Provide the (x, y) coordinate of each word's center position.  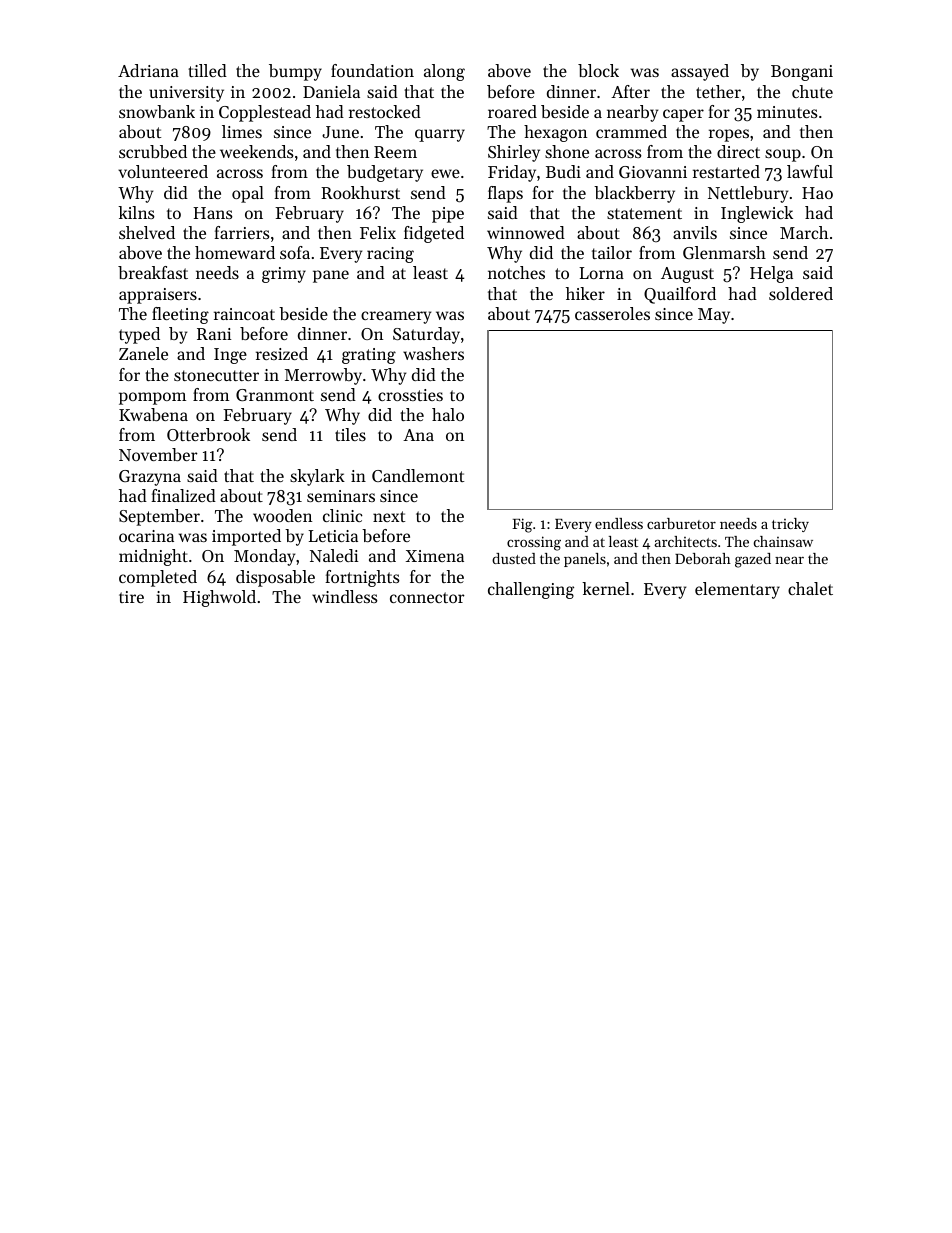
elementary (737, 590)
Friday (512, 173)
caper (683, 115)
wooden (282, 515)
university (186, 94)
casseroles (612, 313)
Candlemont (418, 475)
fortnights (362, 578)
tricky (790, 525)
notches (516, 272)
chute (812, 91)
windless (345, 596)
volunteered (163, 171)
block (598, 70)
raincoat (244, 314)
